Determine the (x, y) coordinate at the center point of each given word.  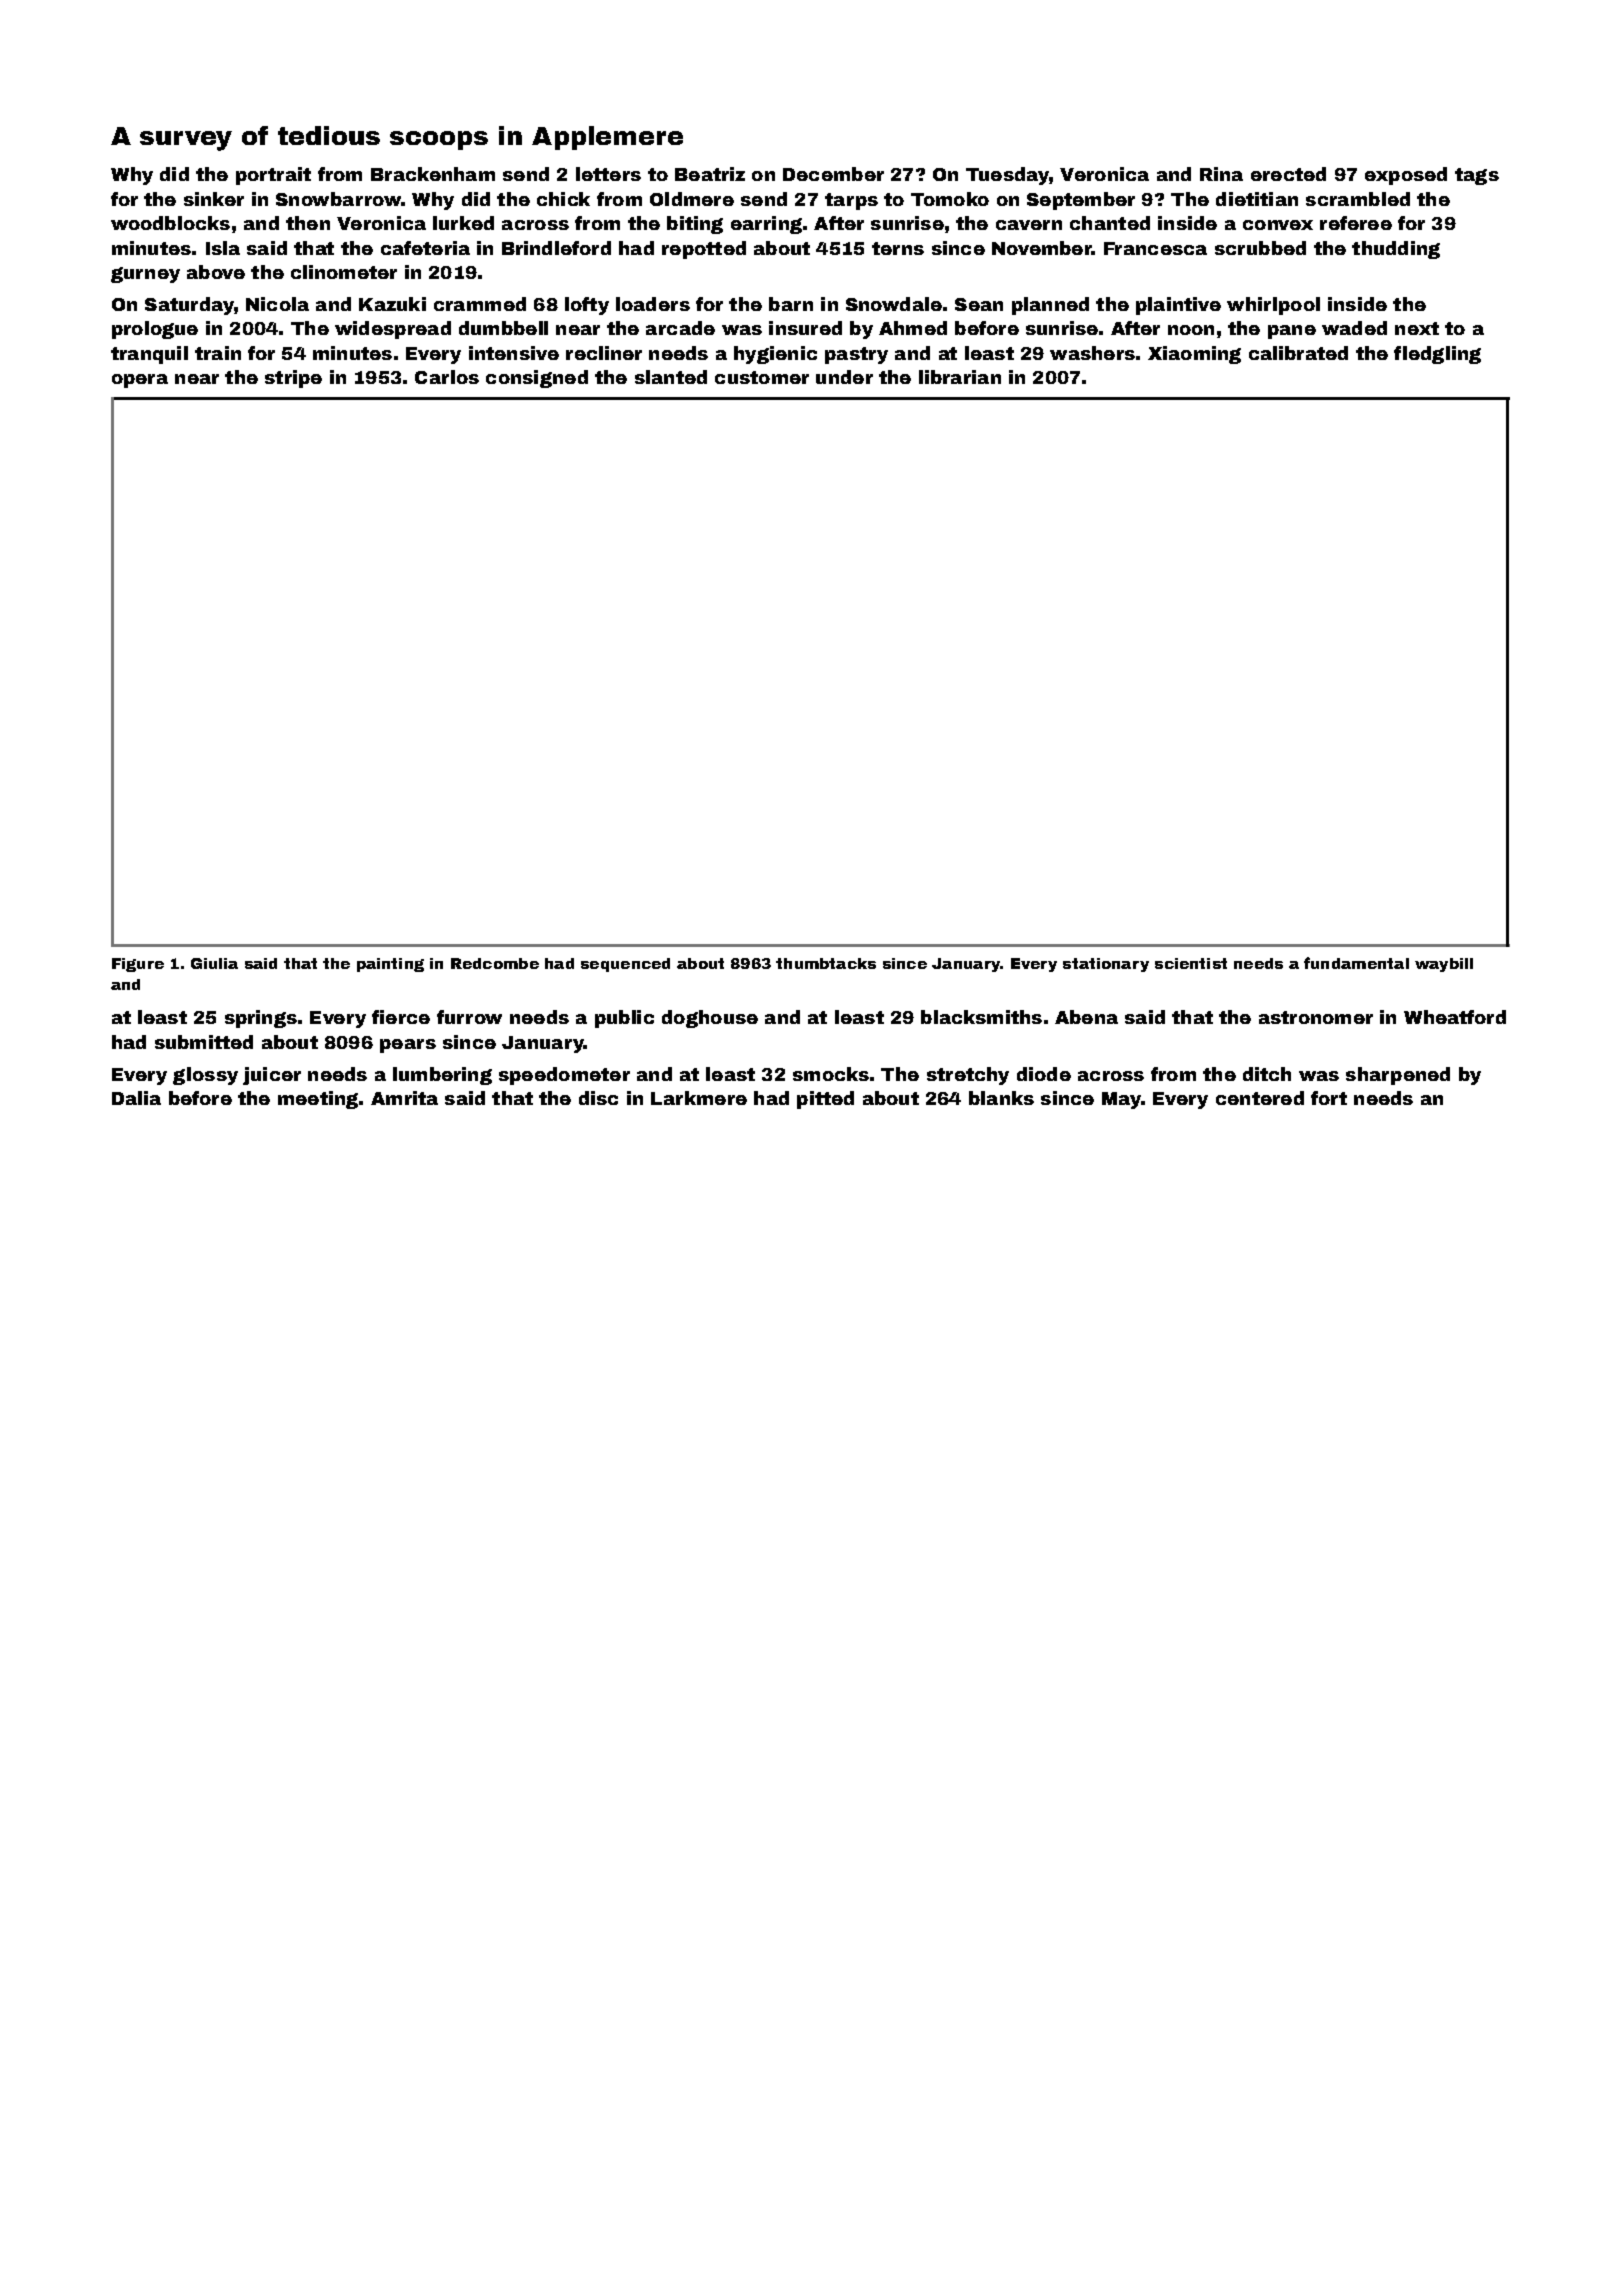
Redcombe (495, 963)
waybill (1444, 965)
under (844, 377)
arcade (680, 328)
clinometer (344, 272)
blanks (1001, 1098)
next (1417, 328)
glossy (205, 1076)
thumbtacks (826, 963)
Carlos (447, 377)
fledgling (1437, 355)
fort (1329, 1098)
